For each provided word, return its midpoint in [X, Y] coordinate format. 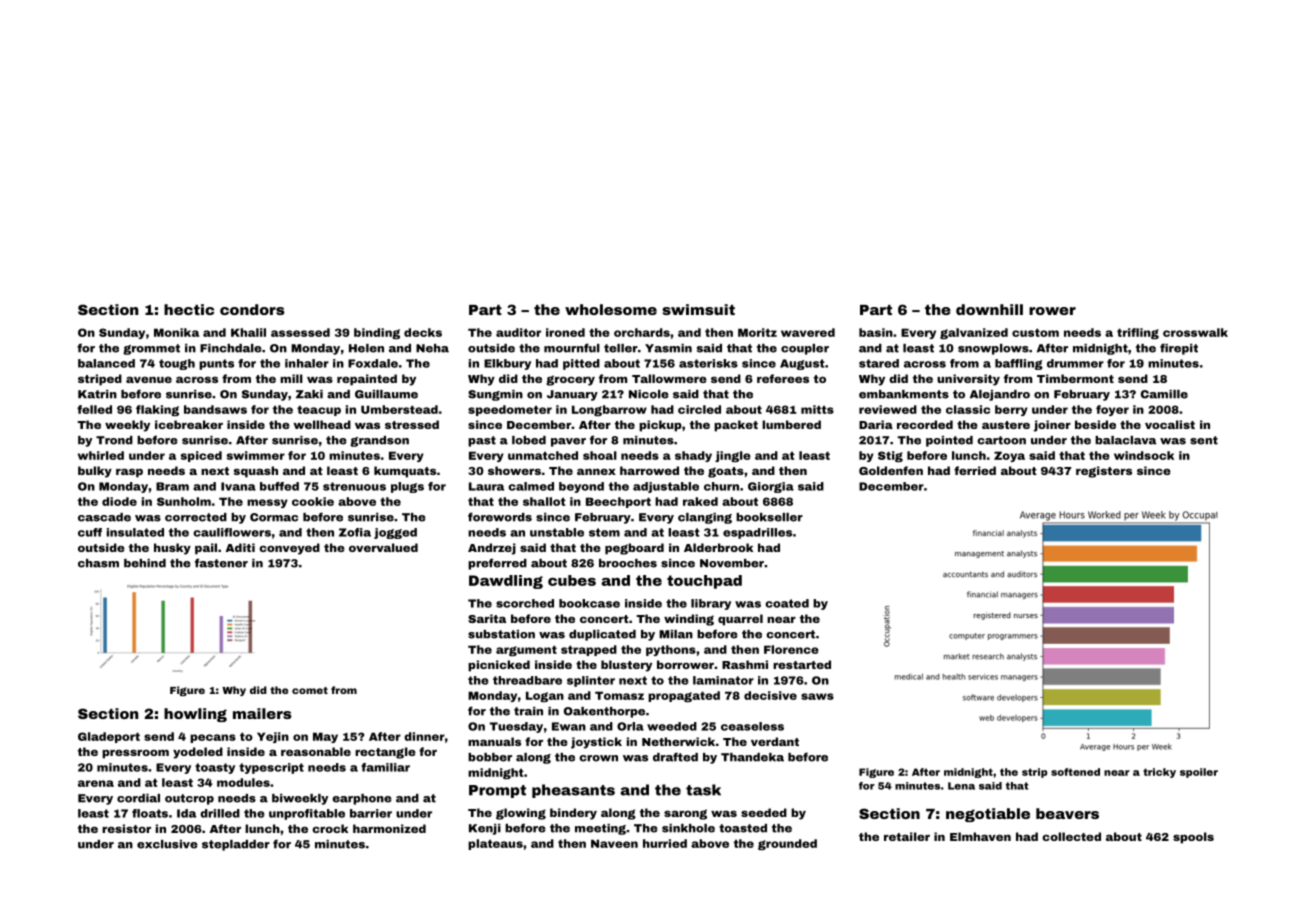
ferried [975, 470]
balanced [106, 363]
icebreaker [189, 424]
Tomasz [619, 695]
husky [172, 549]
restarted [802, 664]
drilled [220, 813]
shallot [544, 501]
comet [310, 690]
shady [693, 456]
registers [1104, 472]
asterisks [708, 363]
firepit [1179, 349]
